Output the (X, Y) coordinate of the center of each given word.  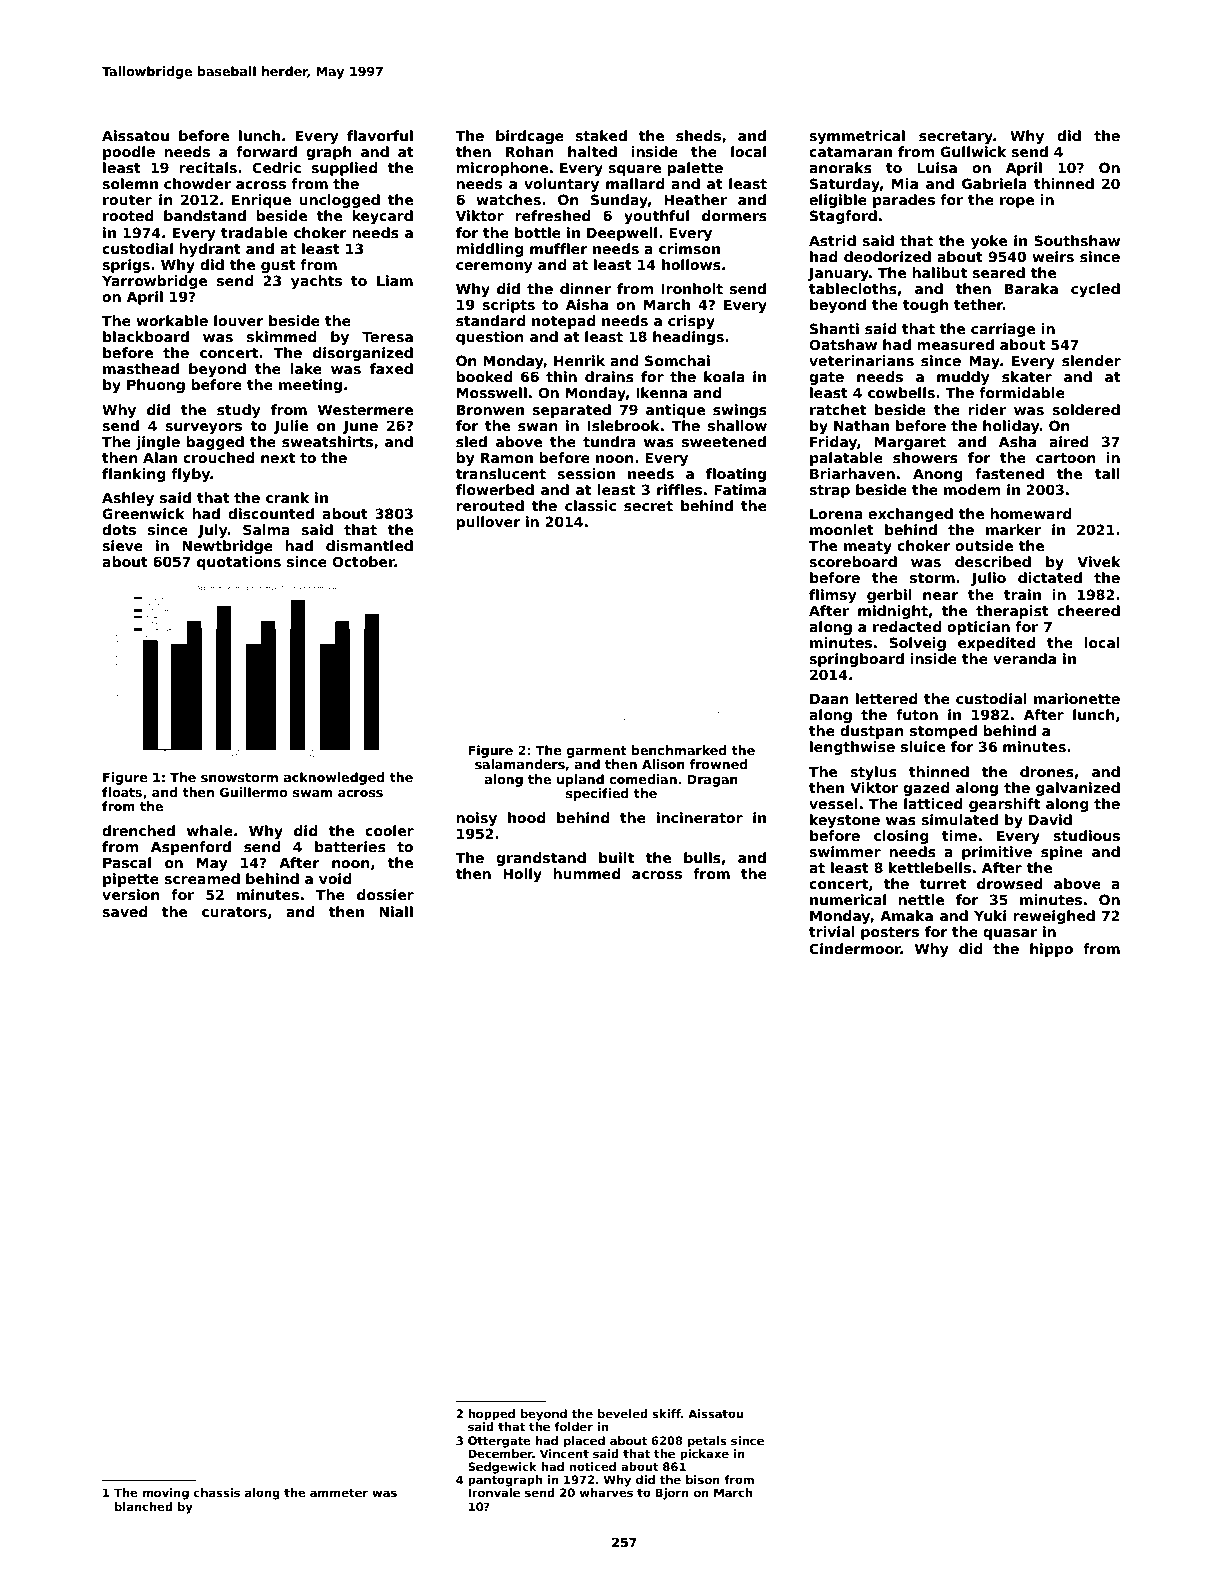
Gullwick (973, 151)
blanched (144, 1506)
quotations (239, 563)
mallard (635, 183)
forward (266, 151)
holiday (1011, 427)
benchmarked (679, 750)
